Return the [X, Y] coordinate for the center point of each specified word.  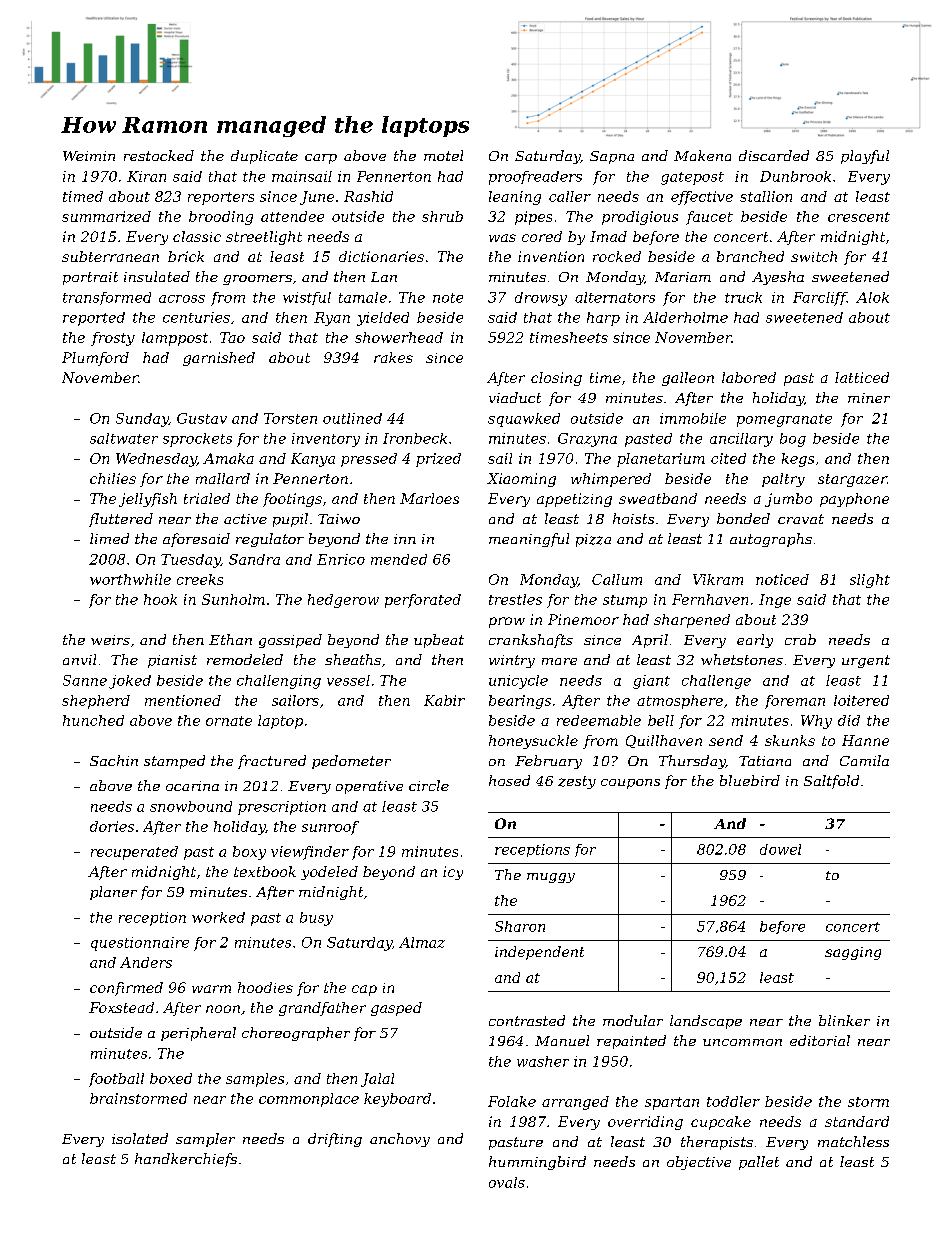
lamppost [175, 339]
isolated [140, 1138]
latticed [862, 377]
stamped [174, 762]
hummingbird [537, 1163]
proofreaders [535, 178]
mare [559, 661]
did [849, 720]
